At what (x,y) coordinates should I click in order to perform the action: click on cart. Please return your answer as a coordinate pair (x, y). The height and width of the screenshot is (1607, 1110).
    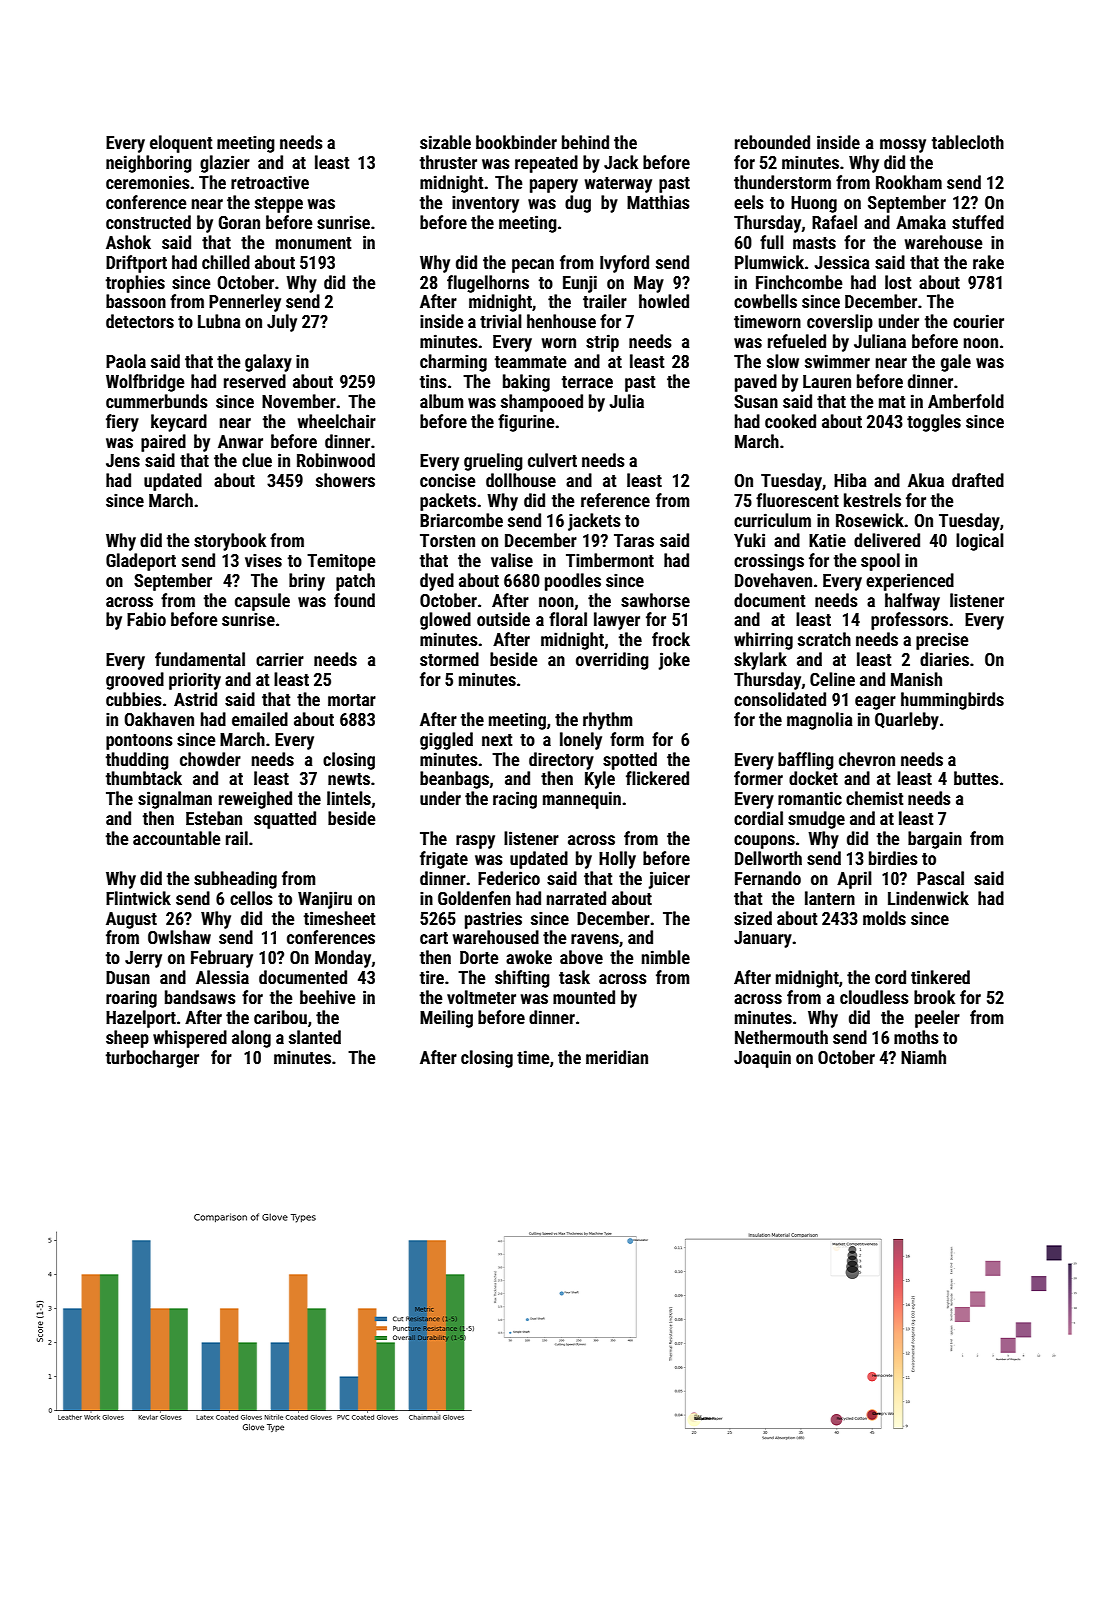
    Looking at the image, I should click on (434, 938).
